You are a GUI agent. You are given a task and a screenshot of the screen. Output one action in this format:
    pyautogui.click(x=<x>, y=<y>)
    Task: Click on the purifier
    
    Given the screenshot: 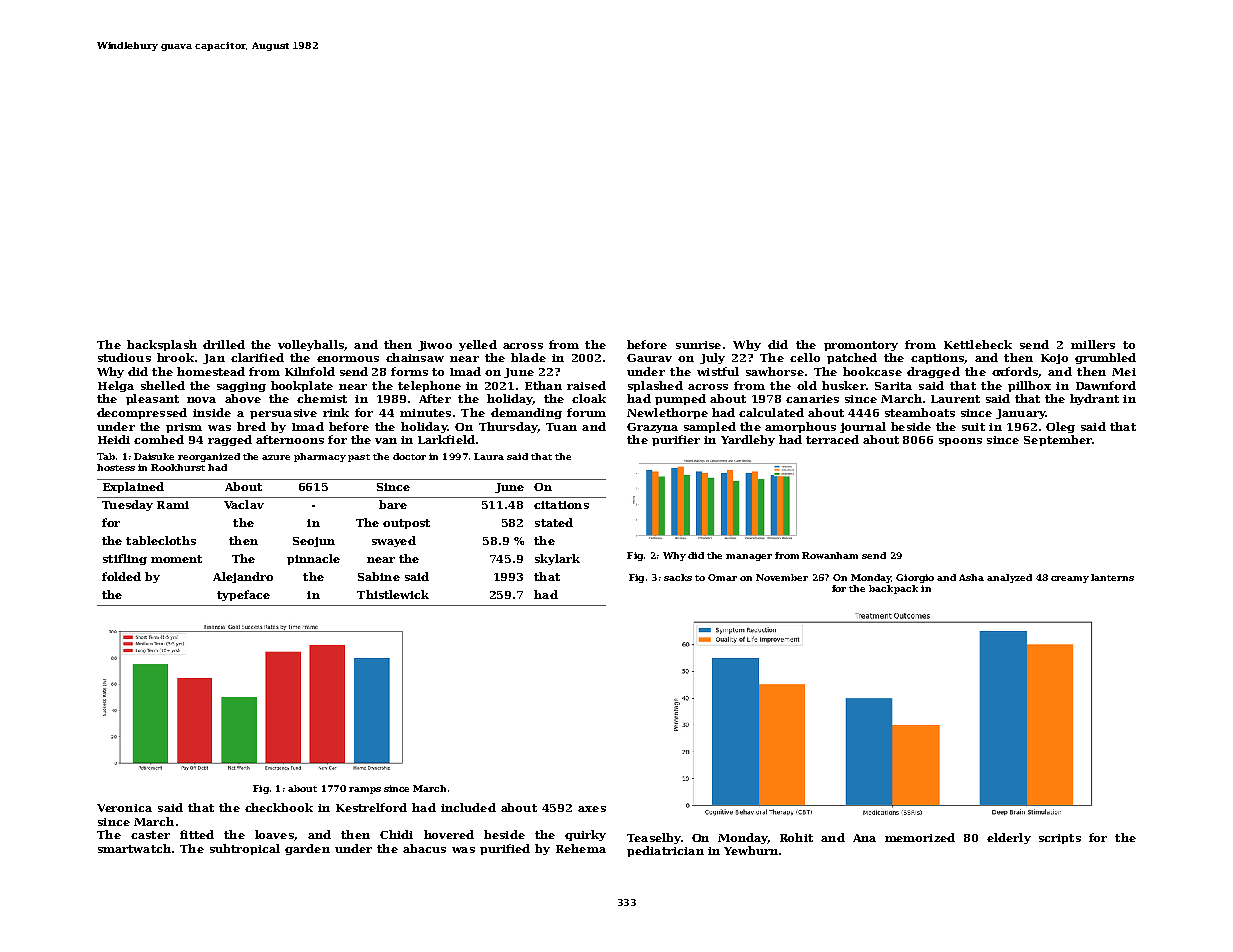 What is the action you would take?
    pyautogui.click(x=676, y=440)
